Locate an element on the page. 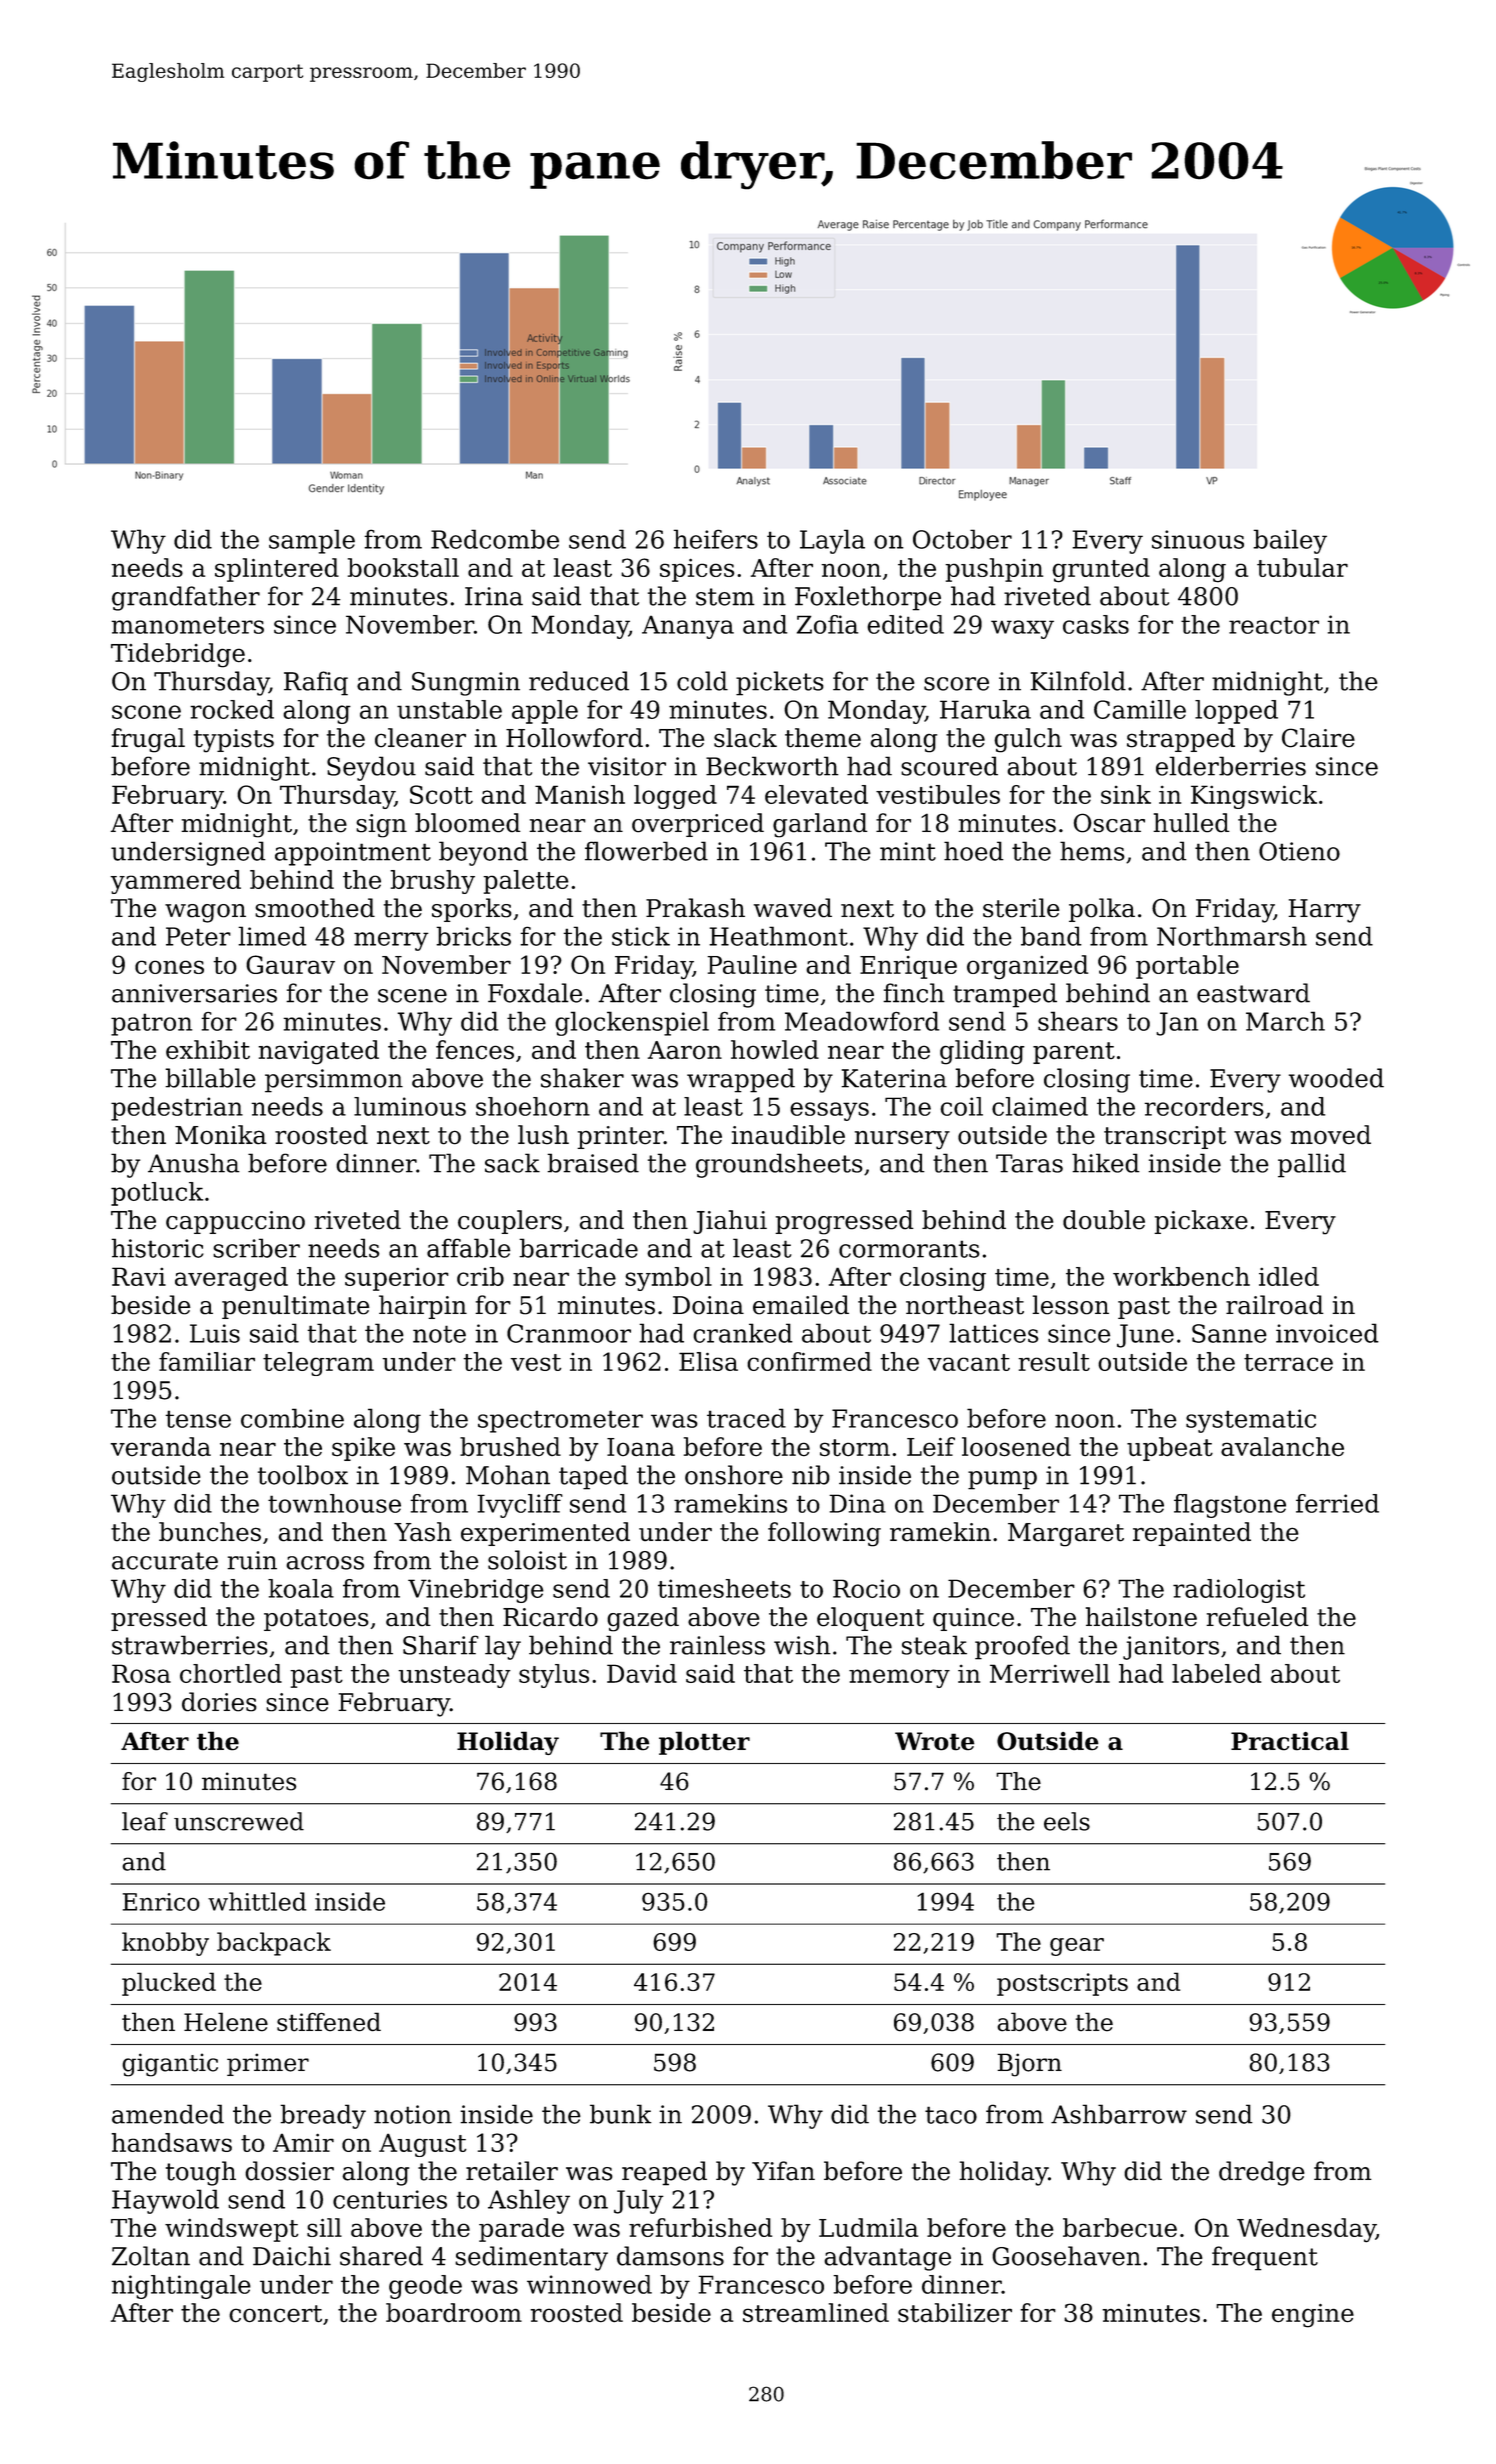  shared is located at coordinates (381, 2256).
